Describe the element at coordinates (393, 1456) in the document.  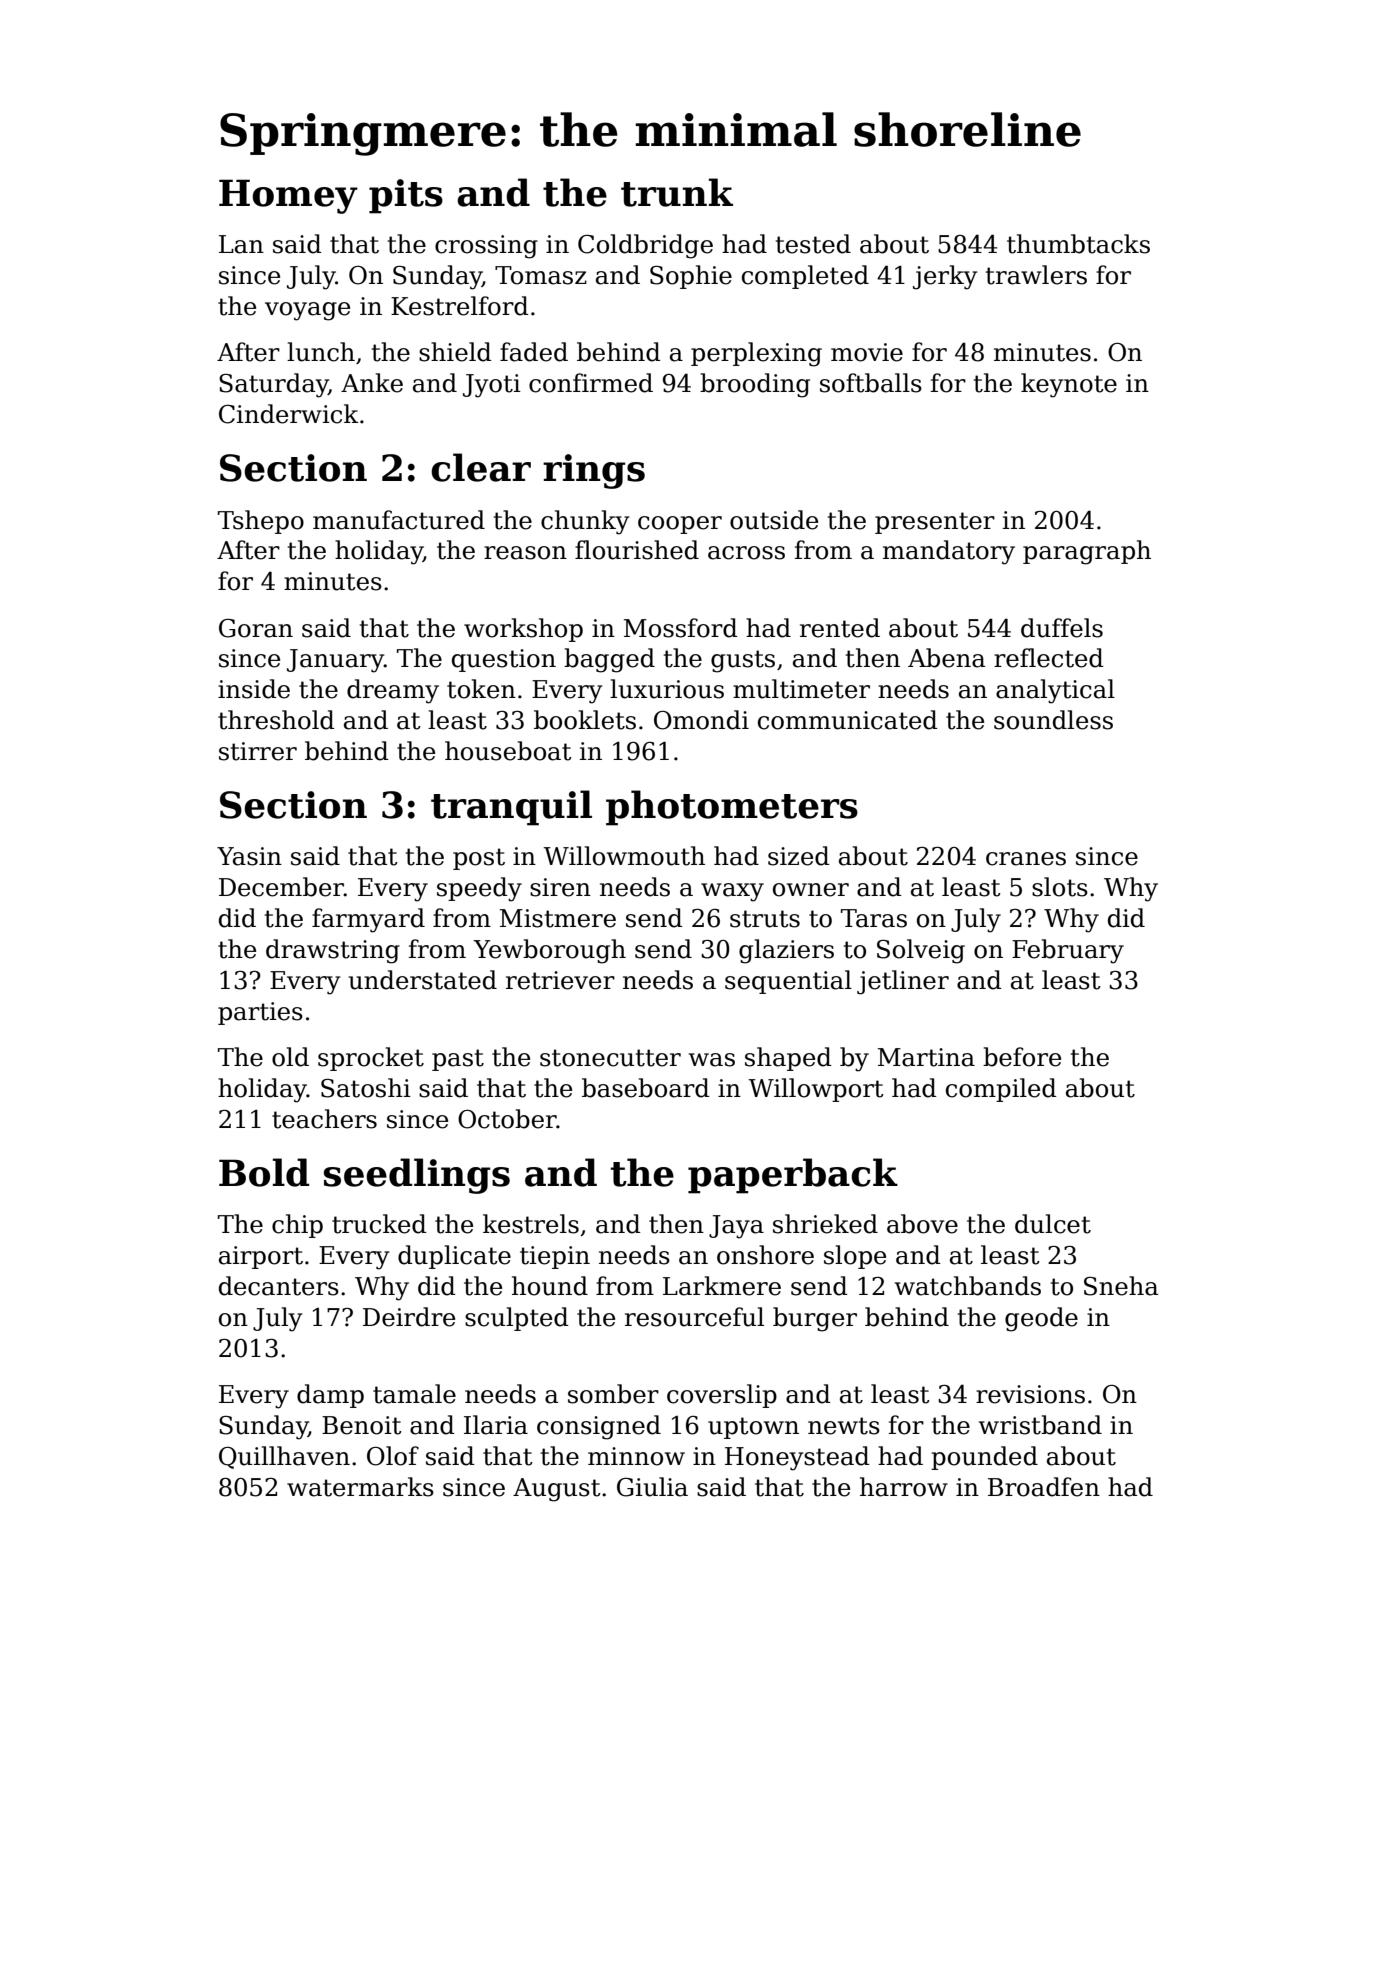
I see `Olof` at that location.
